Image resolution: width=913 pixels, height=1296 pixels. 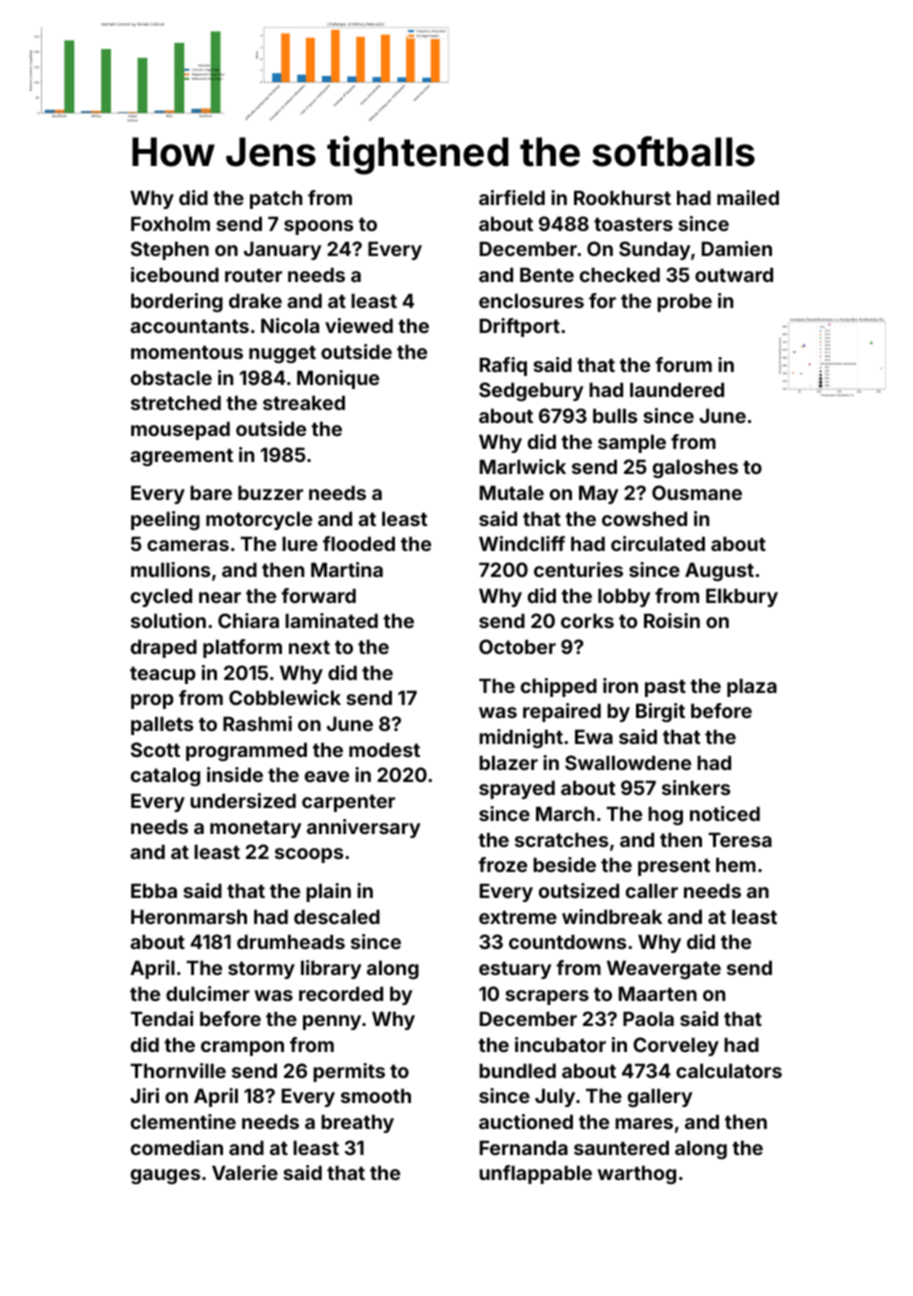 What do you see at coordinates (652, 890) in the screenshot?
I see `caller` at bounding box center [652, 890].
